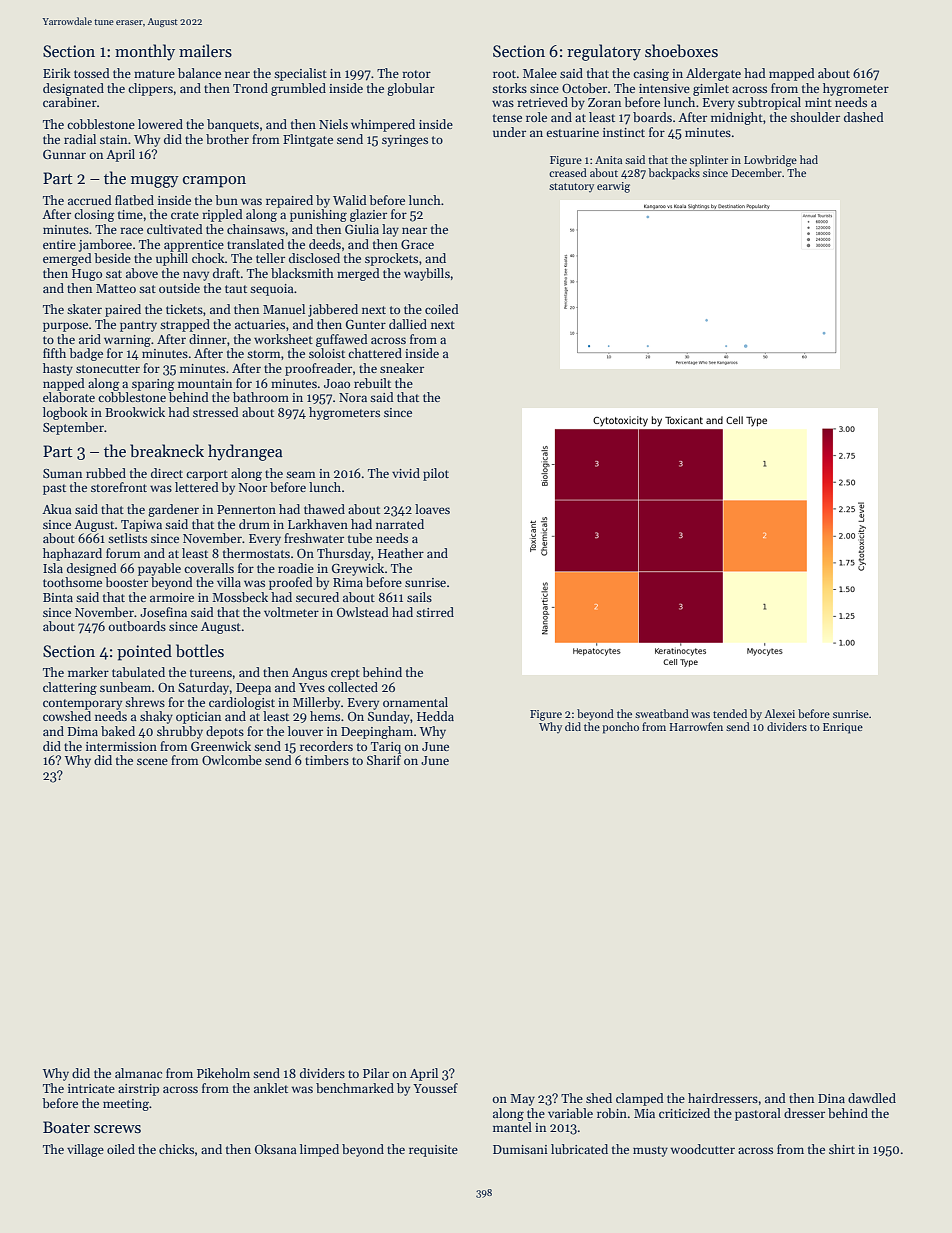 The width and height of the image is (952, 1233). I want to click on chicks, so click(176, 1149).
